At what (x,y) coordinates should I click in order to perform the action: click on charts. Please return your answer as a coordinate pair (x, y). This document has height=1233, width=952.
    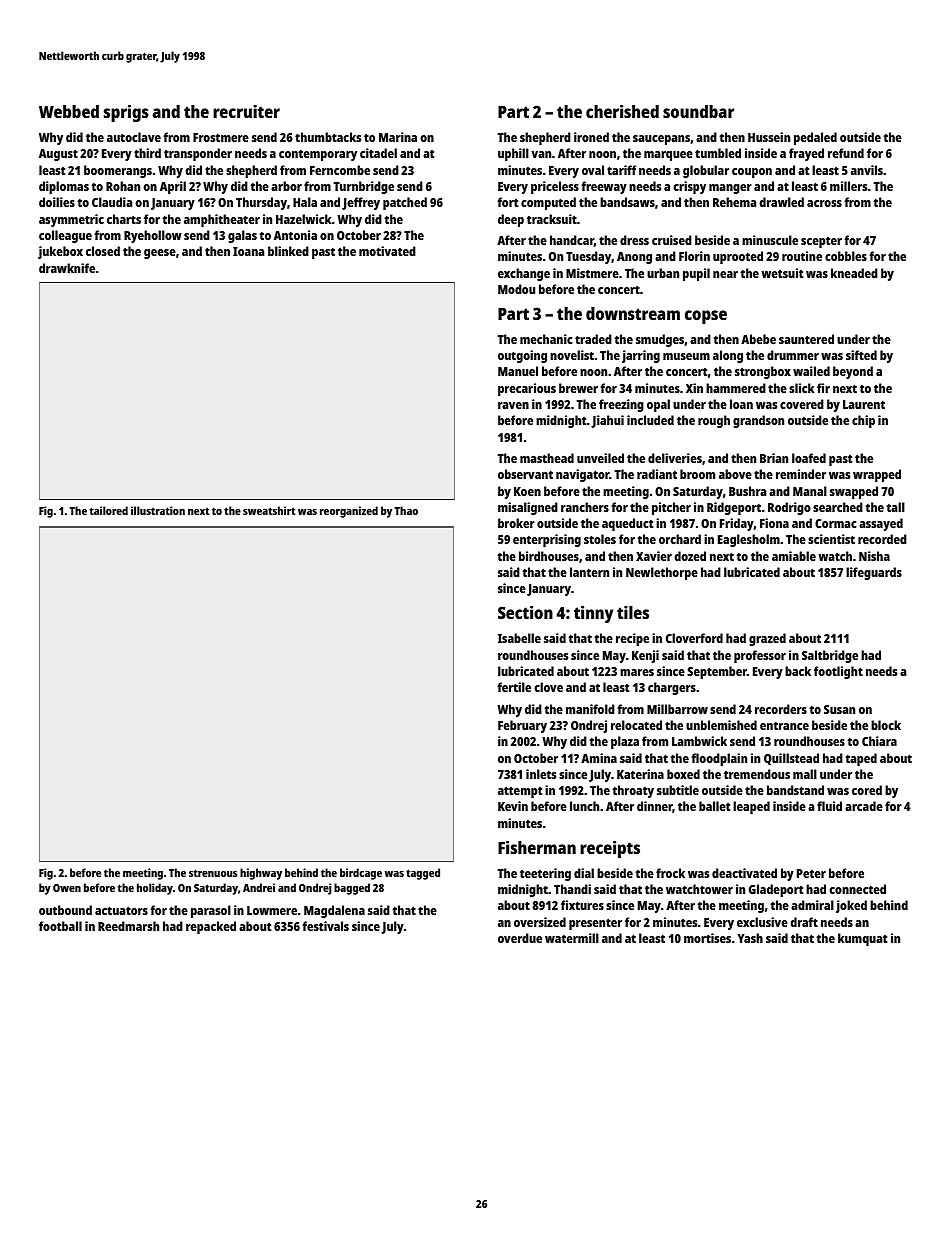
    Looking at the image, I should click on (124, 219).
